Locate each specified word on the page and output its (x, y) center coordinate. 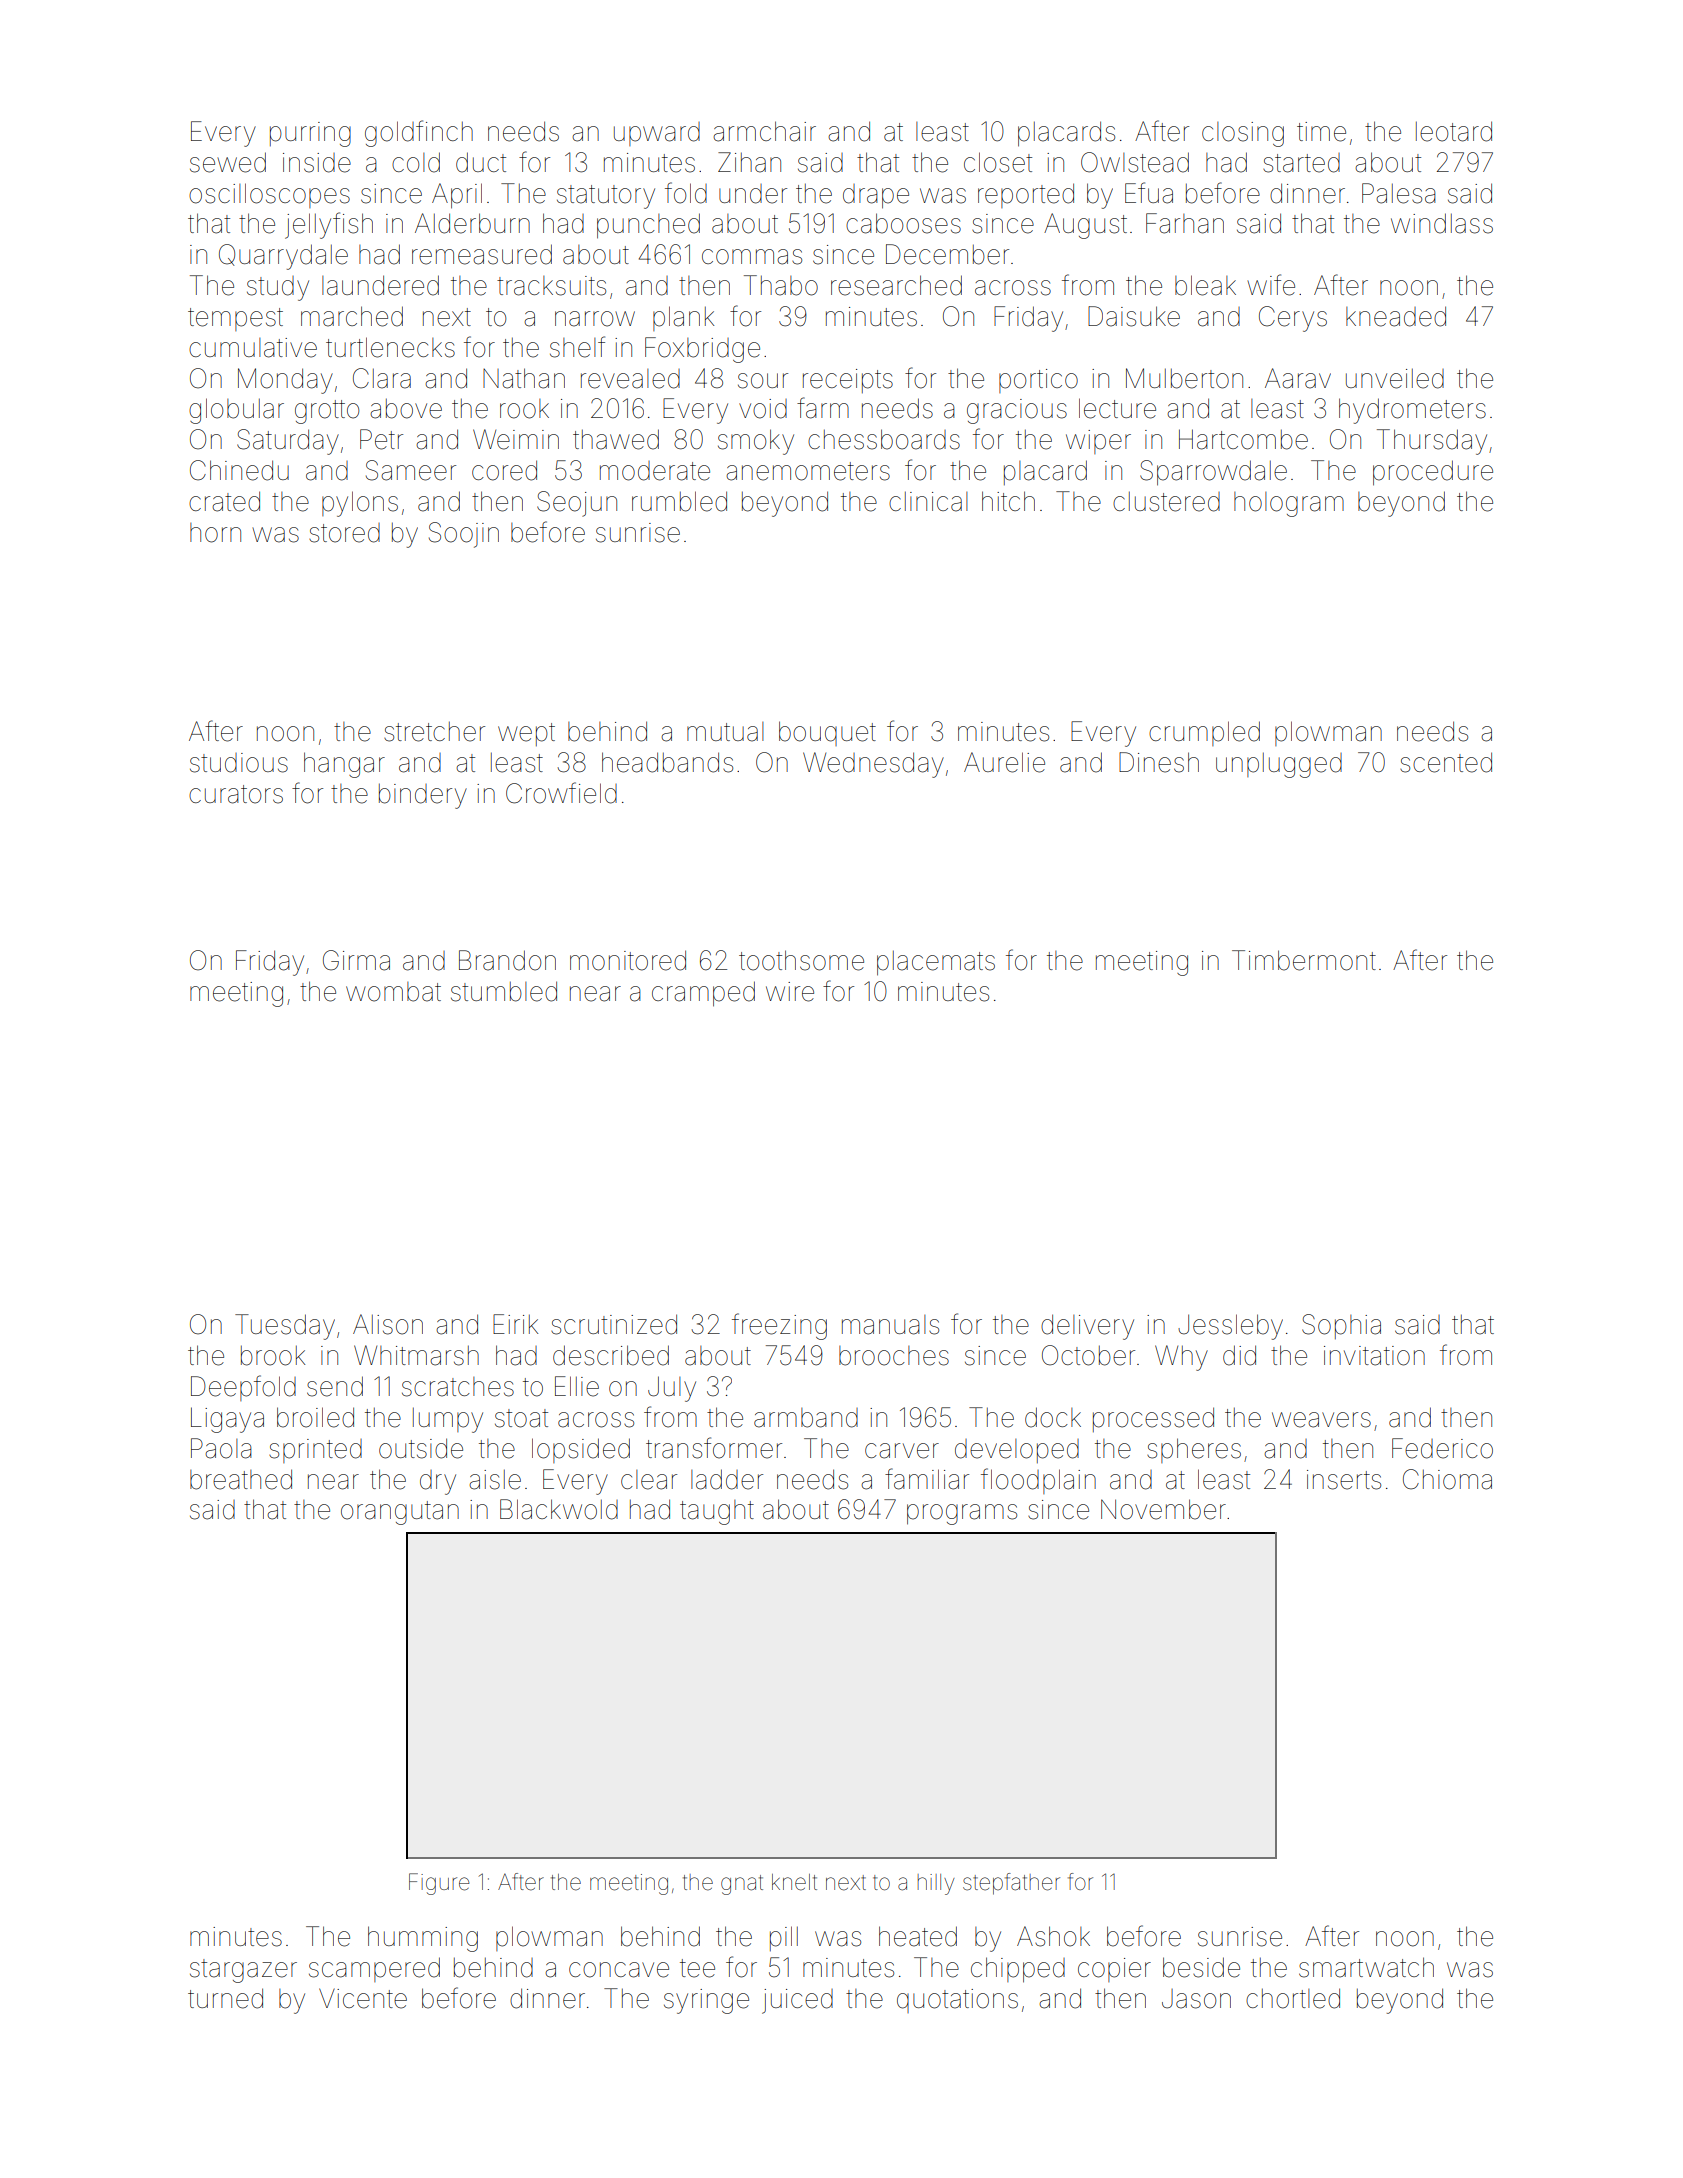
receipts (848, 381)
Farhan (1185, 223)
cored (504, 470)
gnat (742, 1885)
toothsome (801, 960)
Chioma (1447, 1479)
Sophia (1341, 1326)
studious (239, 763)
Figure (439, 1884)
